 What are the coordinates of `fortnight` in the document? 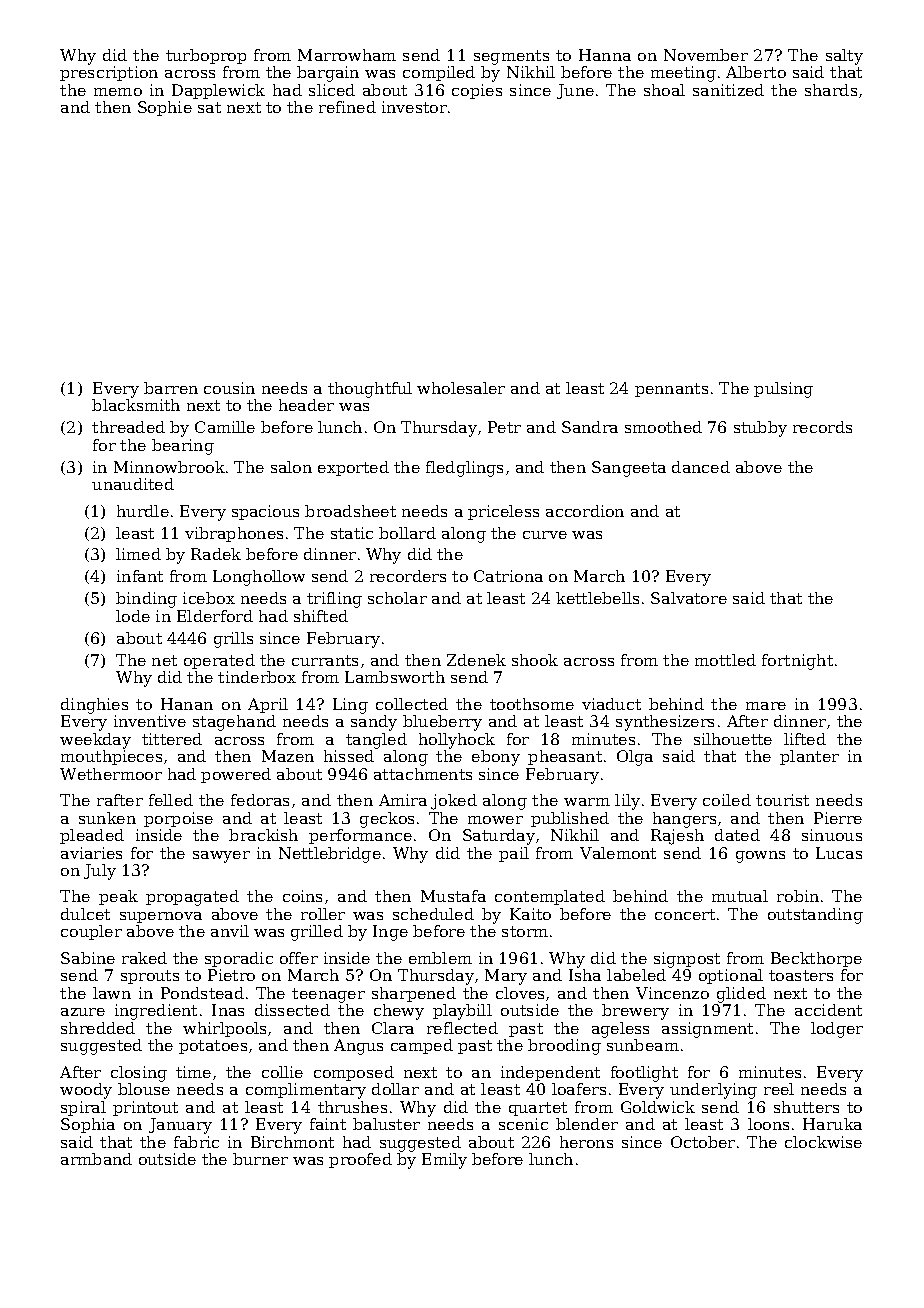 It's located at (797, 662).
